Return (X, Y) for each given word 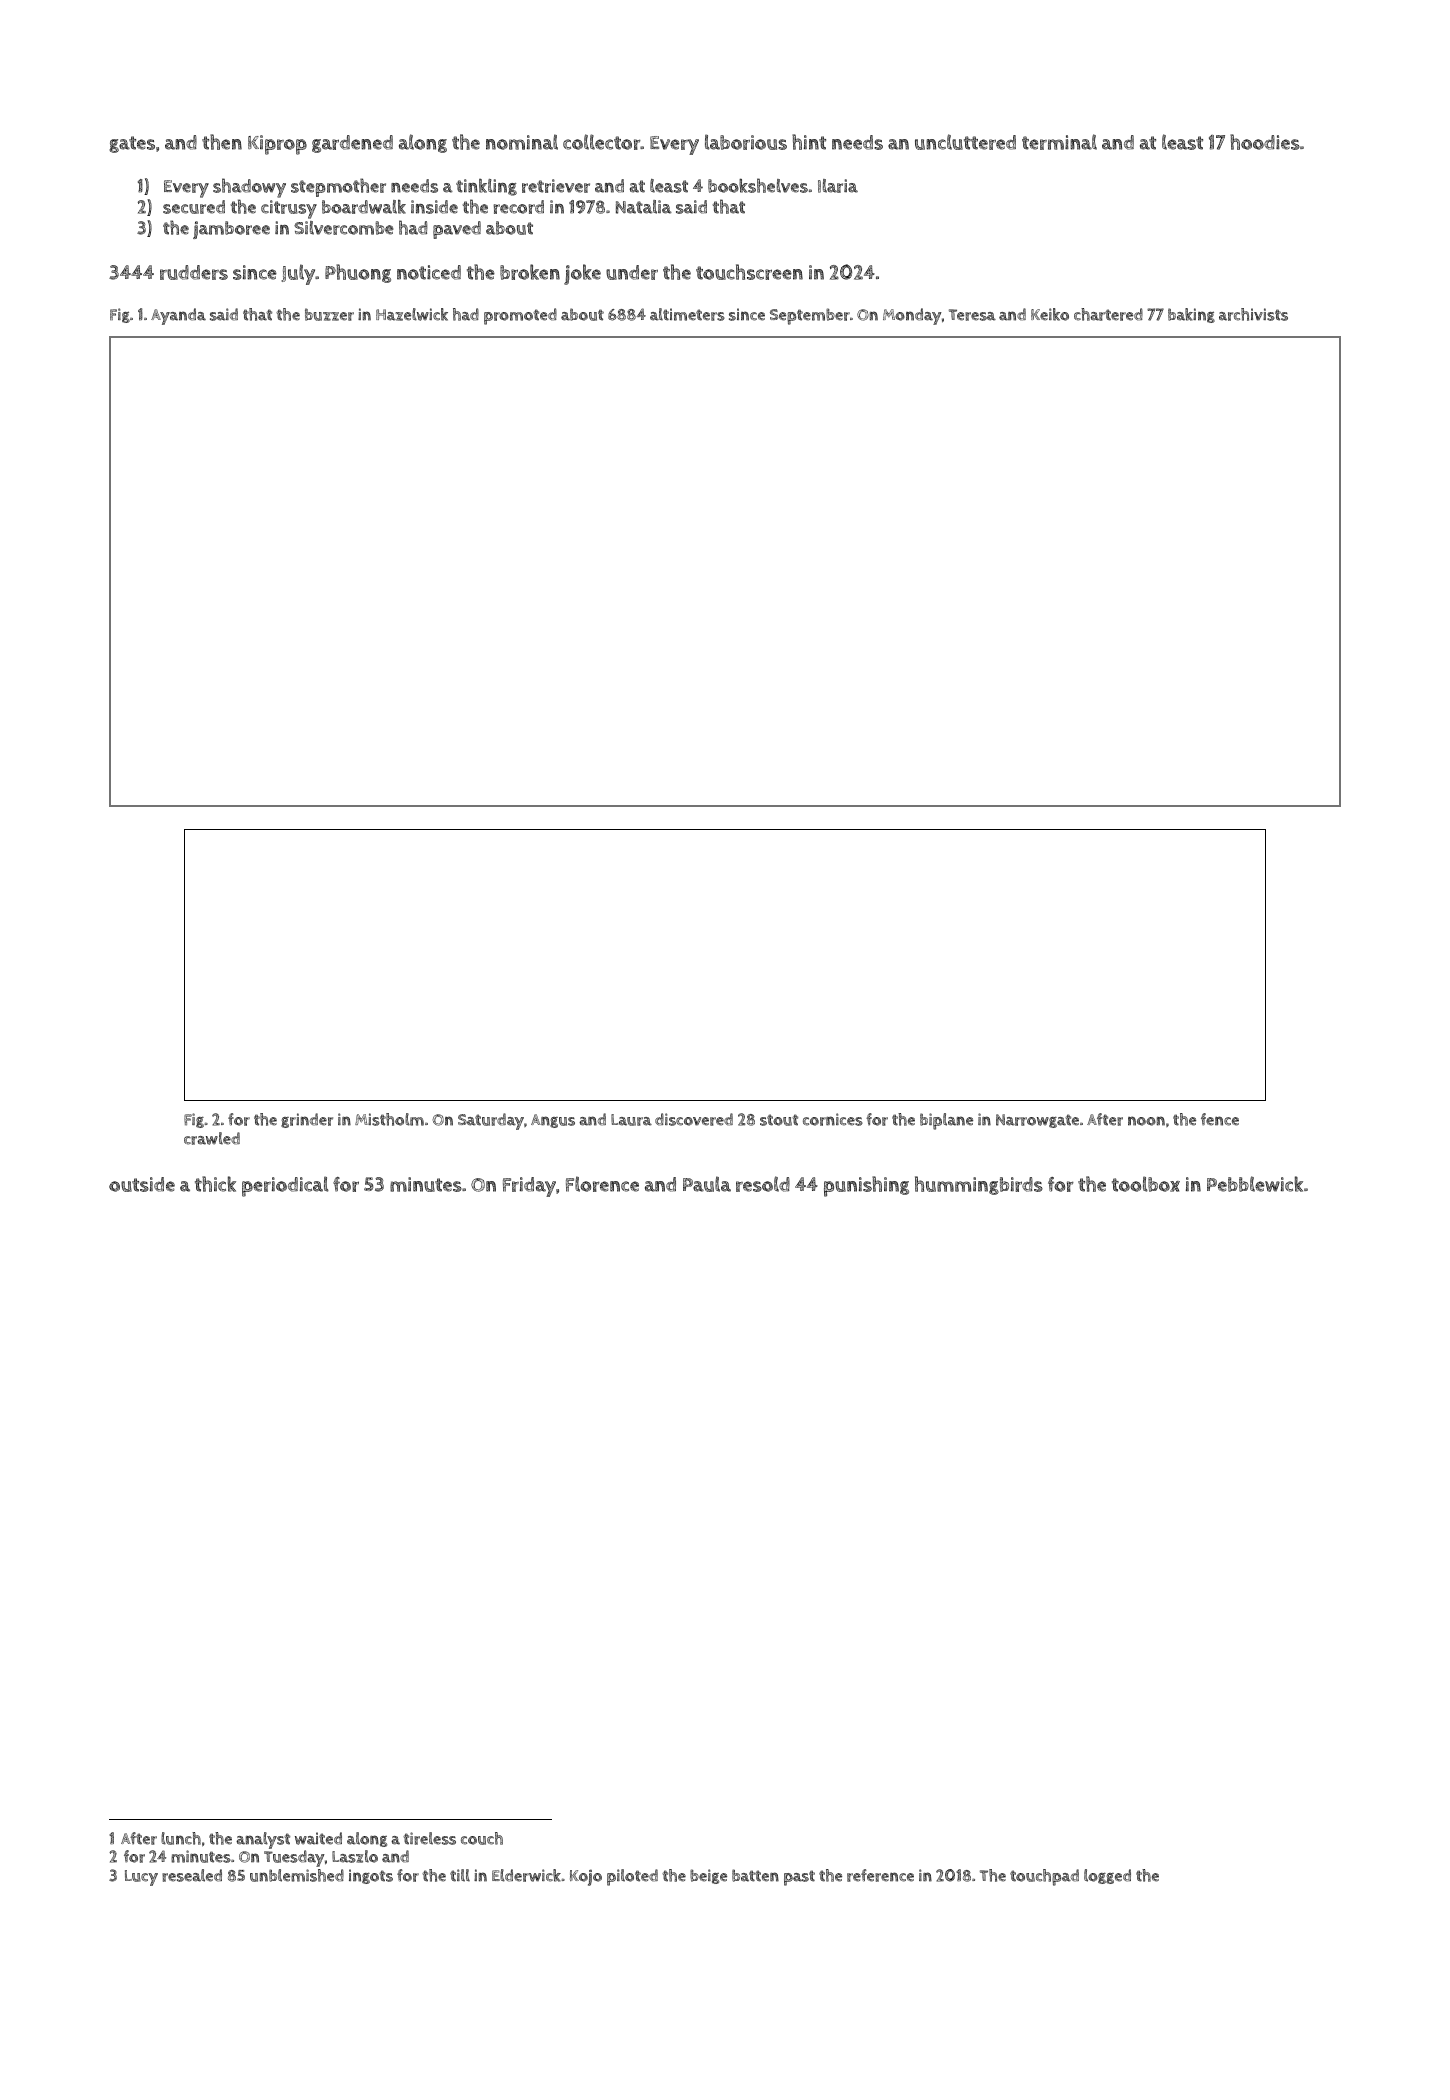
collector (602, 142)
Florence (602, 1184)
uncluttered (965, 142)
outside (142, 1184)
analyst (263, 1840)
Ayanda (178, 316)
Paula (707, 1184)
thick (215, 1184)
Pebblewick (1255, 1184)
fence (1220, 1119)
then (222, 142)
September (810, 316)
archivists (1253, 314)
